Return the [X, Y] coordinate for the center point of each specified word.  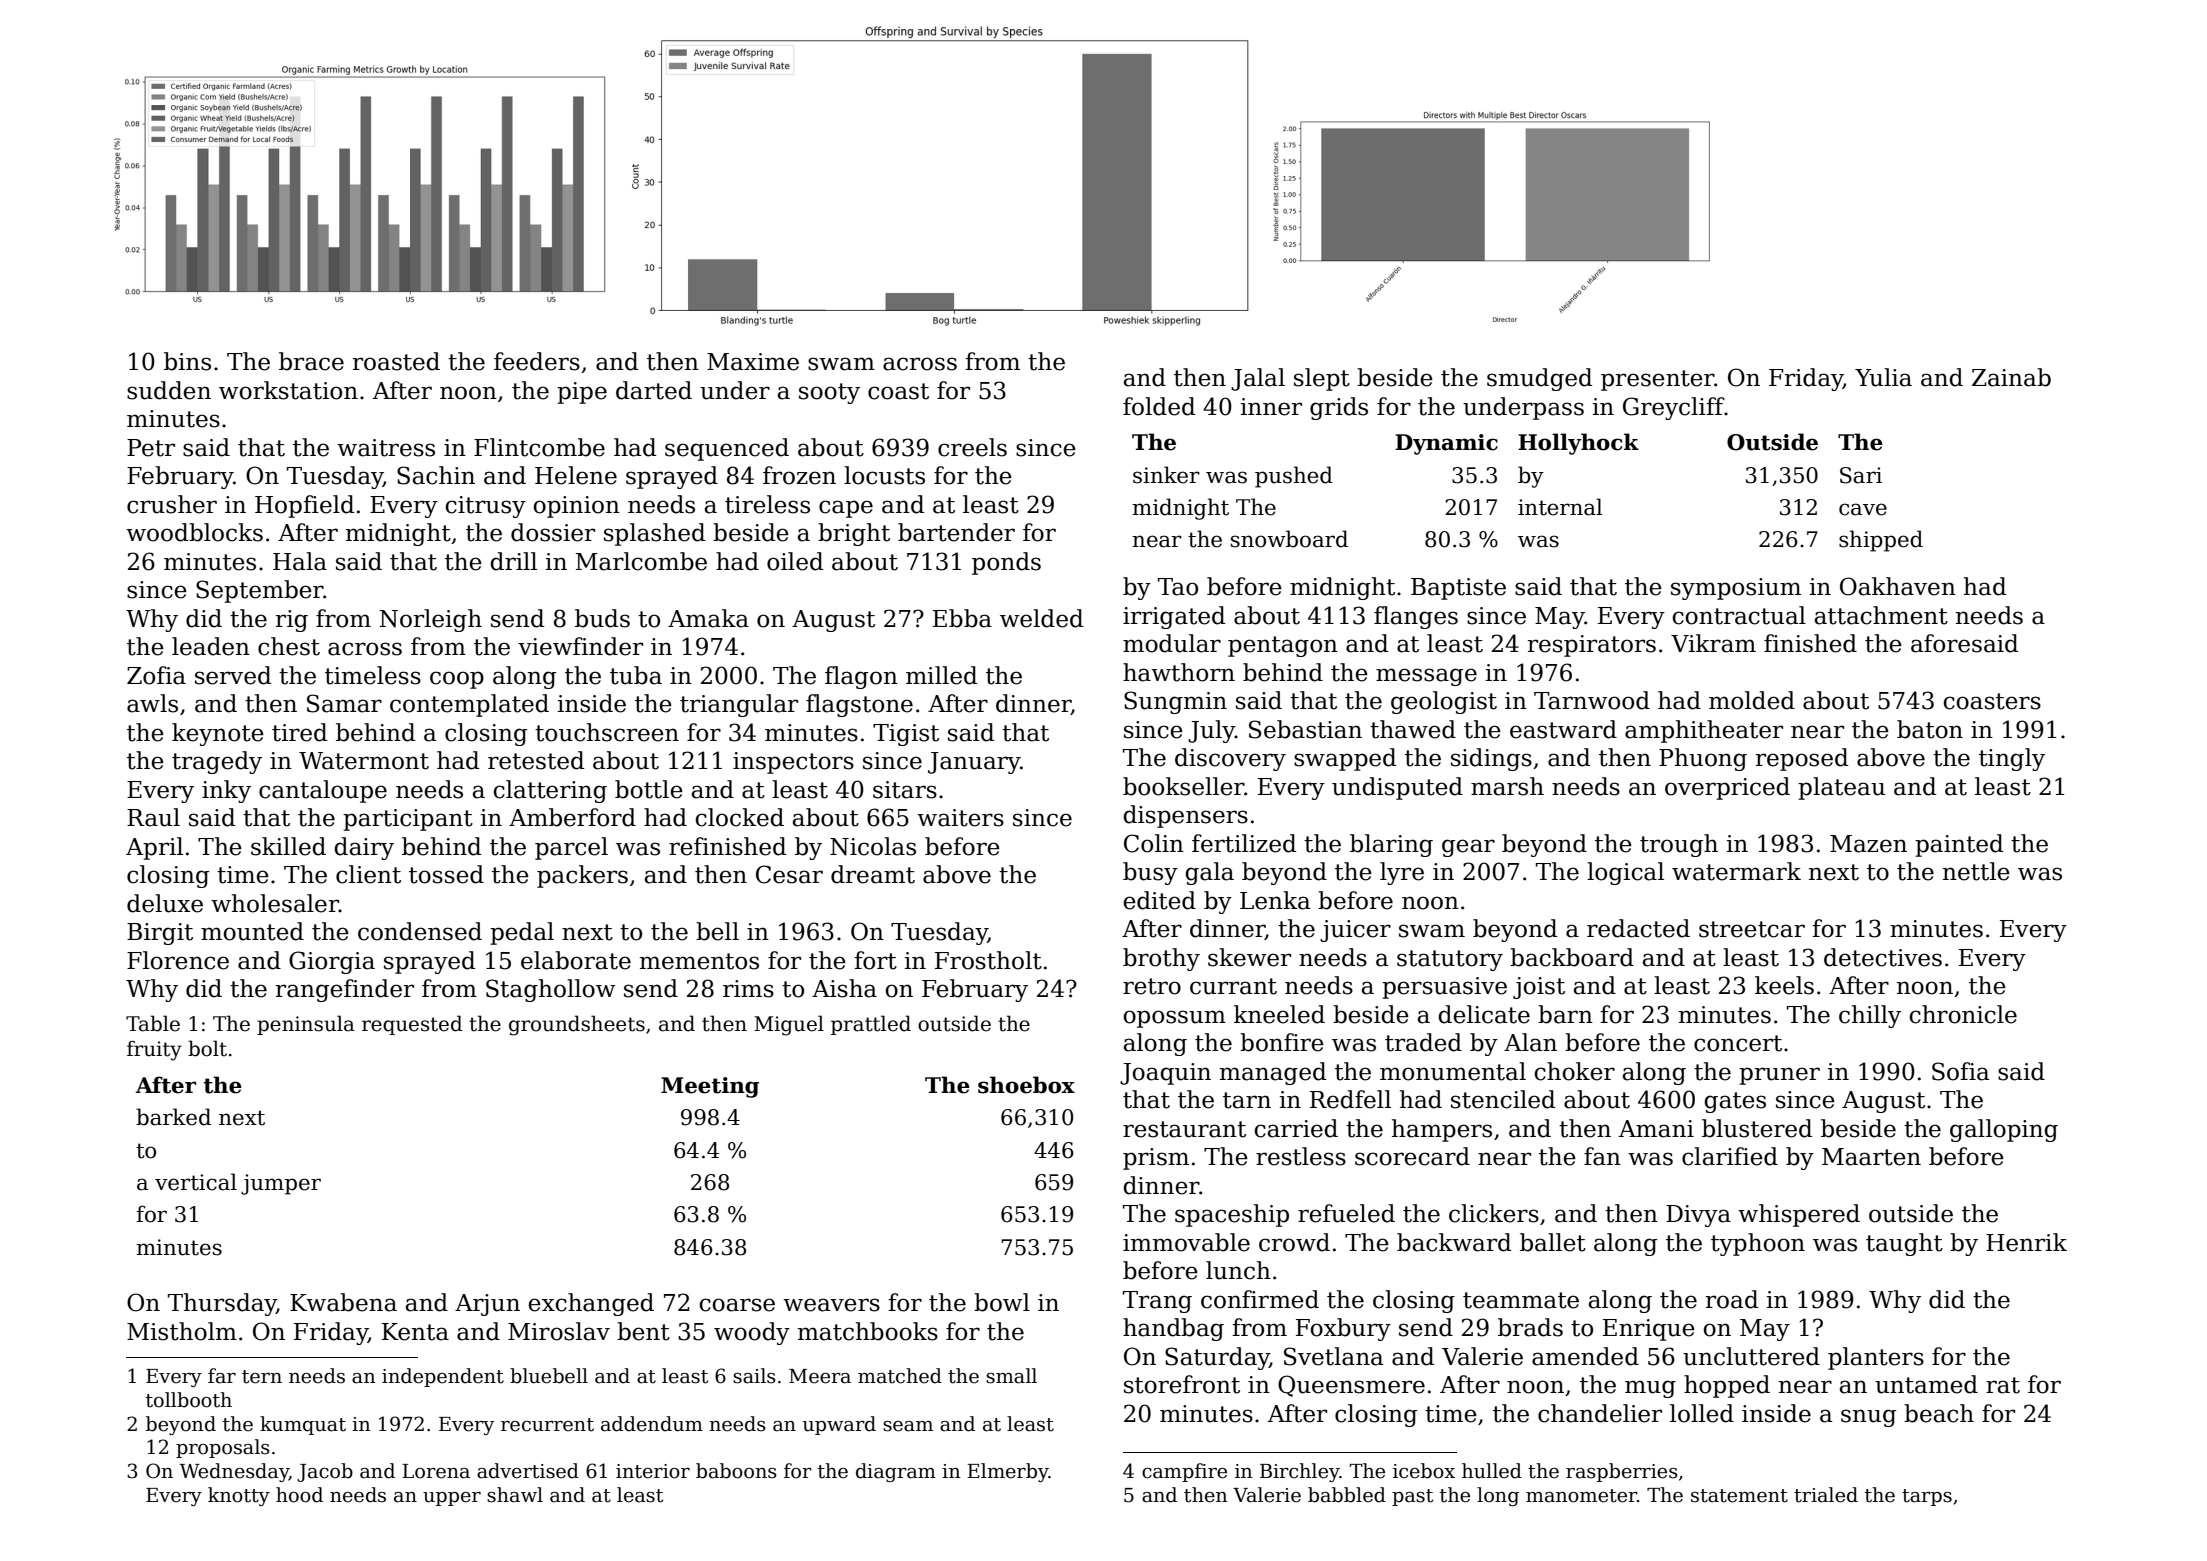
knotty [239, 1496]
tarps [1927, 1497]
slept [1322, 379]
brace [311, 361]
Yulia [1883, 377]
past [1412, 1497]
